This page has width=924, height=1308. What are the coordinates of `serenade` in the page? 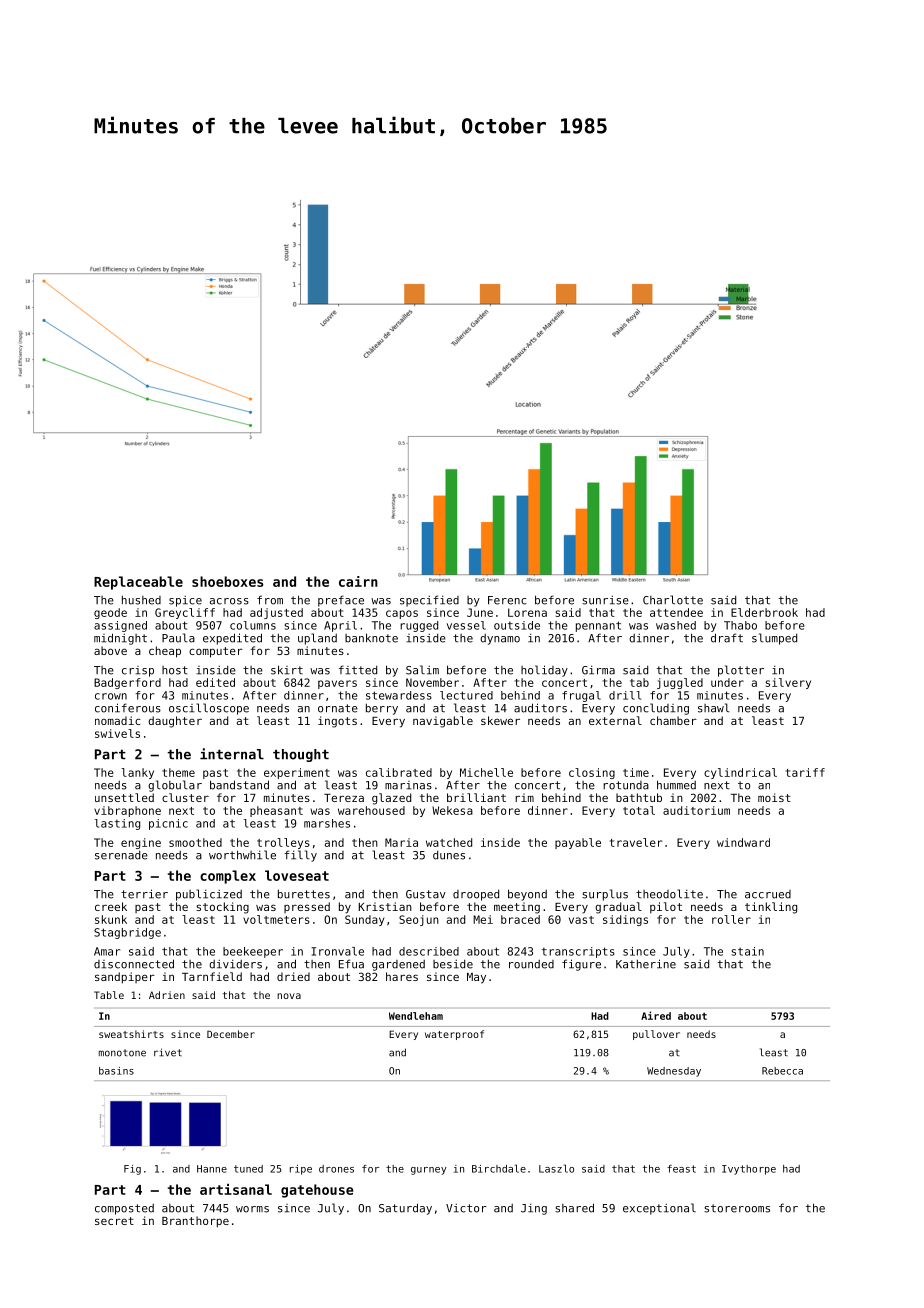 It's located at (121, 855).
